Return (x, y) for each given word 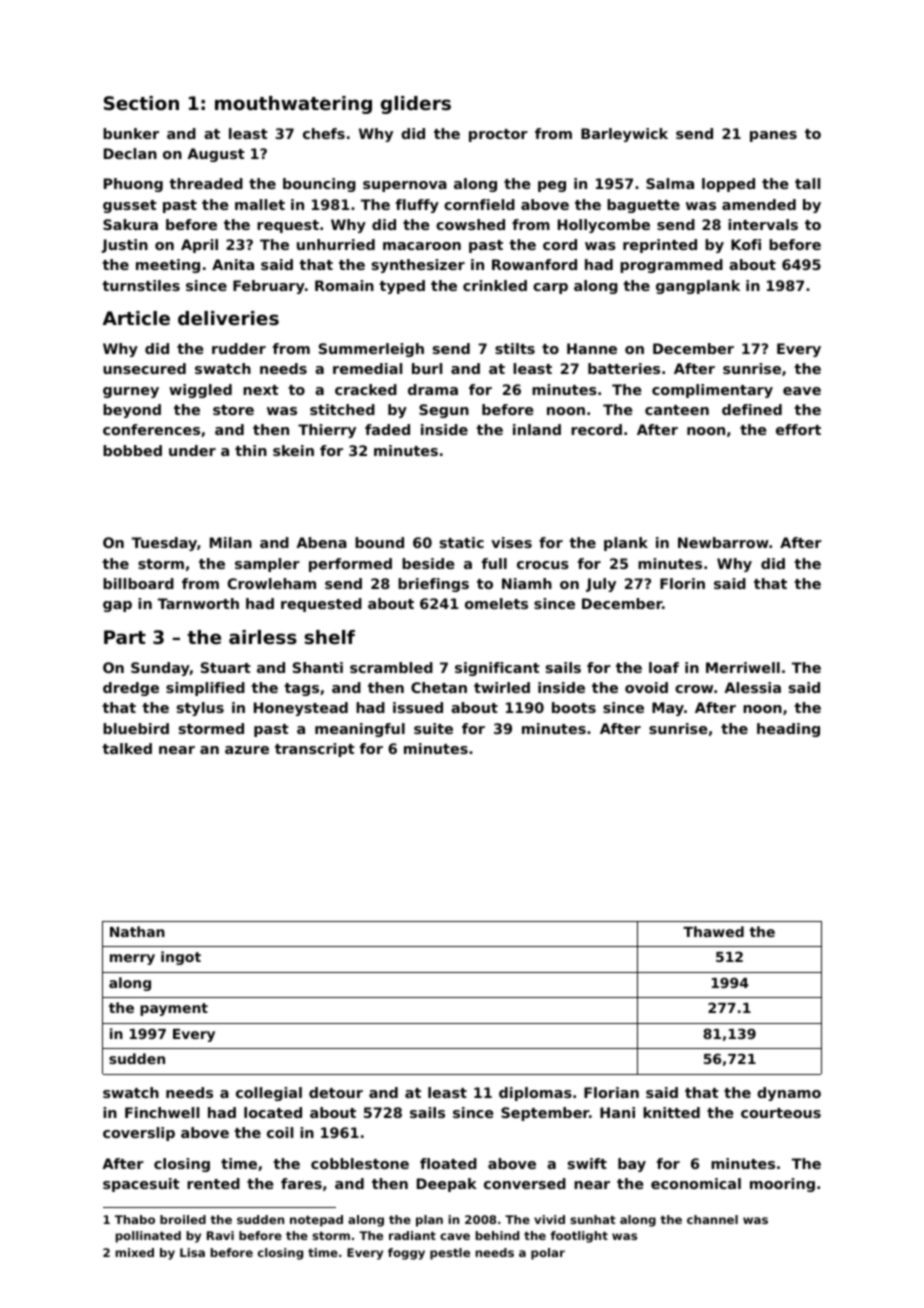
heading (788, 730)
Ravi (220, 1235)
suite (433, 728)
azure (247, 750)
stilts (515, 348)
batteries (624, 368)
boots (574, 707)
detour (336, 1092)
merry (132, 959)
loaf (664, 667)
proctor (498, 135)
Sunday (160, 669)
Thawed (713, 931)
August (216, 155)
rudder (239, 348)
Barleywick (624, 135)
